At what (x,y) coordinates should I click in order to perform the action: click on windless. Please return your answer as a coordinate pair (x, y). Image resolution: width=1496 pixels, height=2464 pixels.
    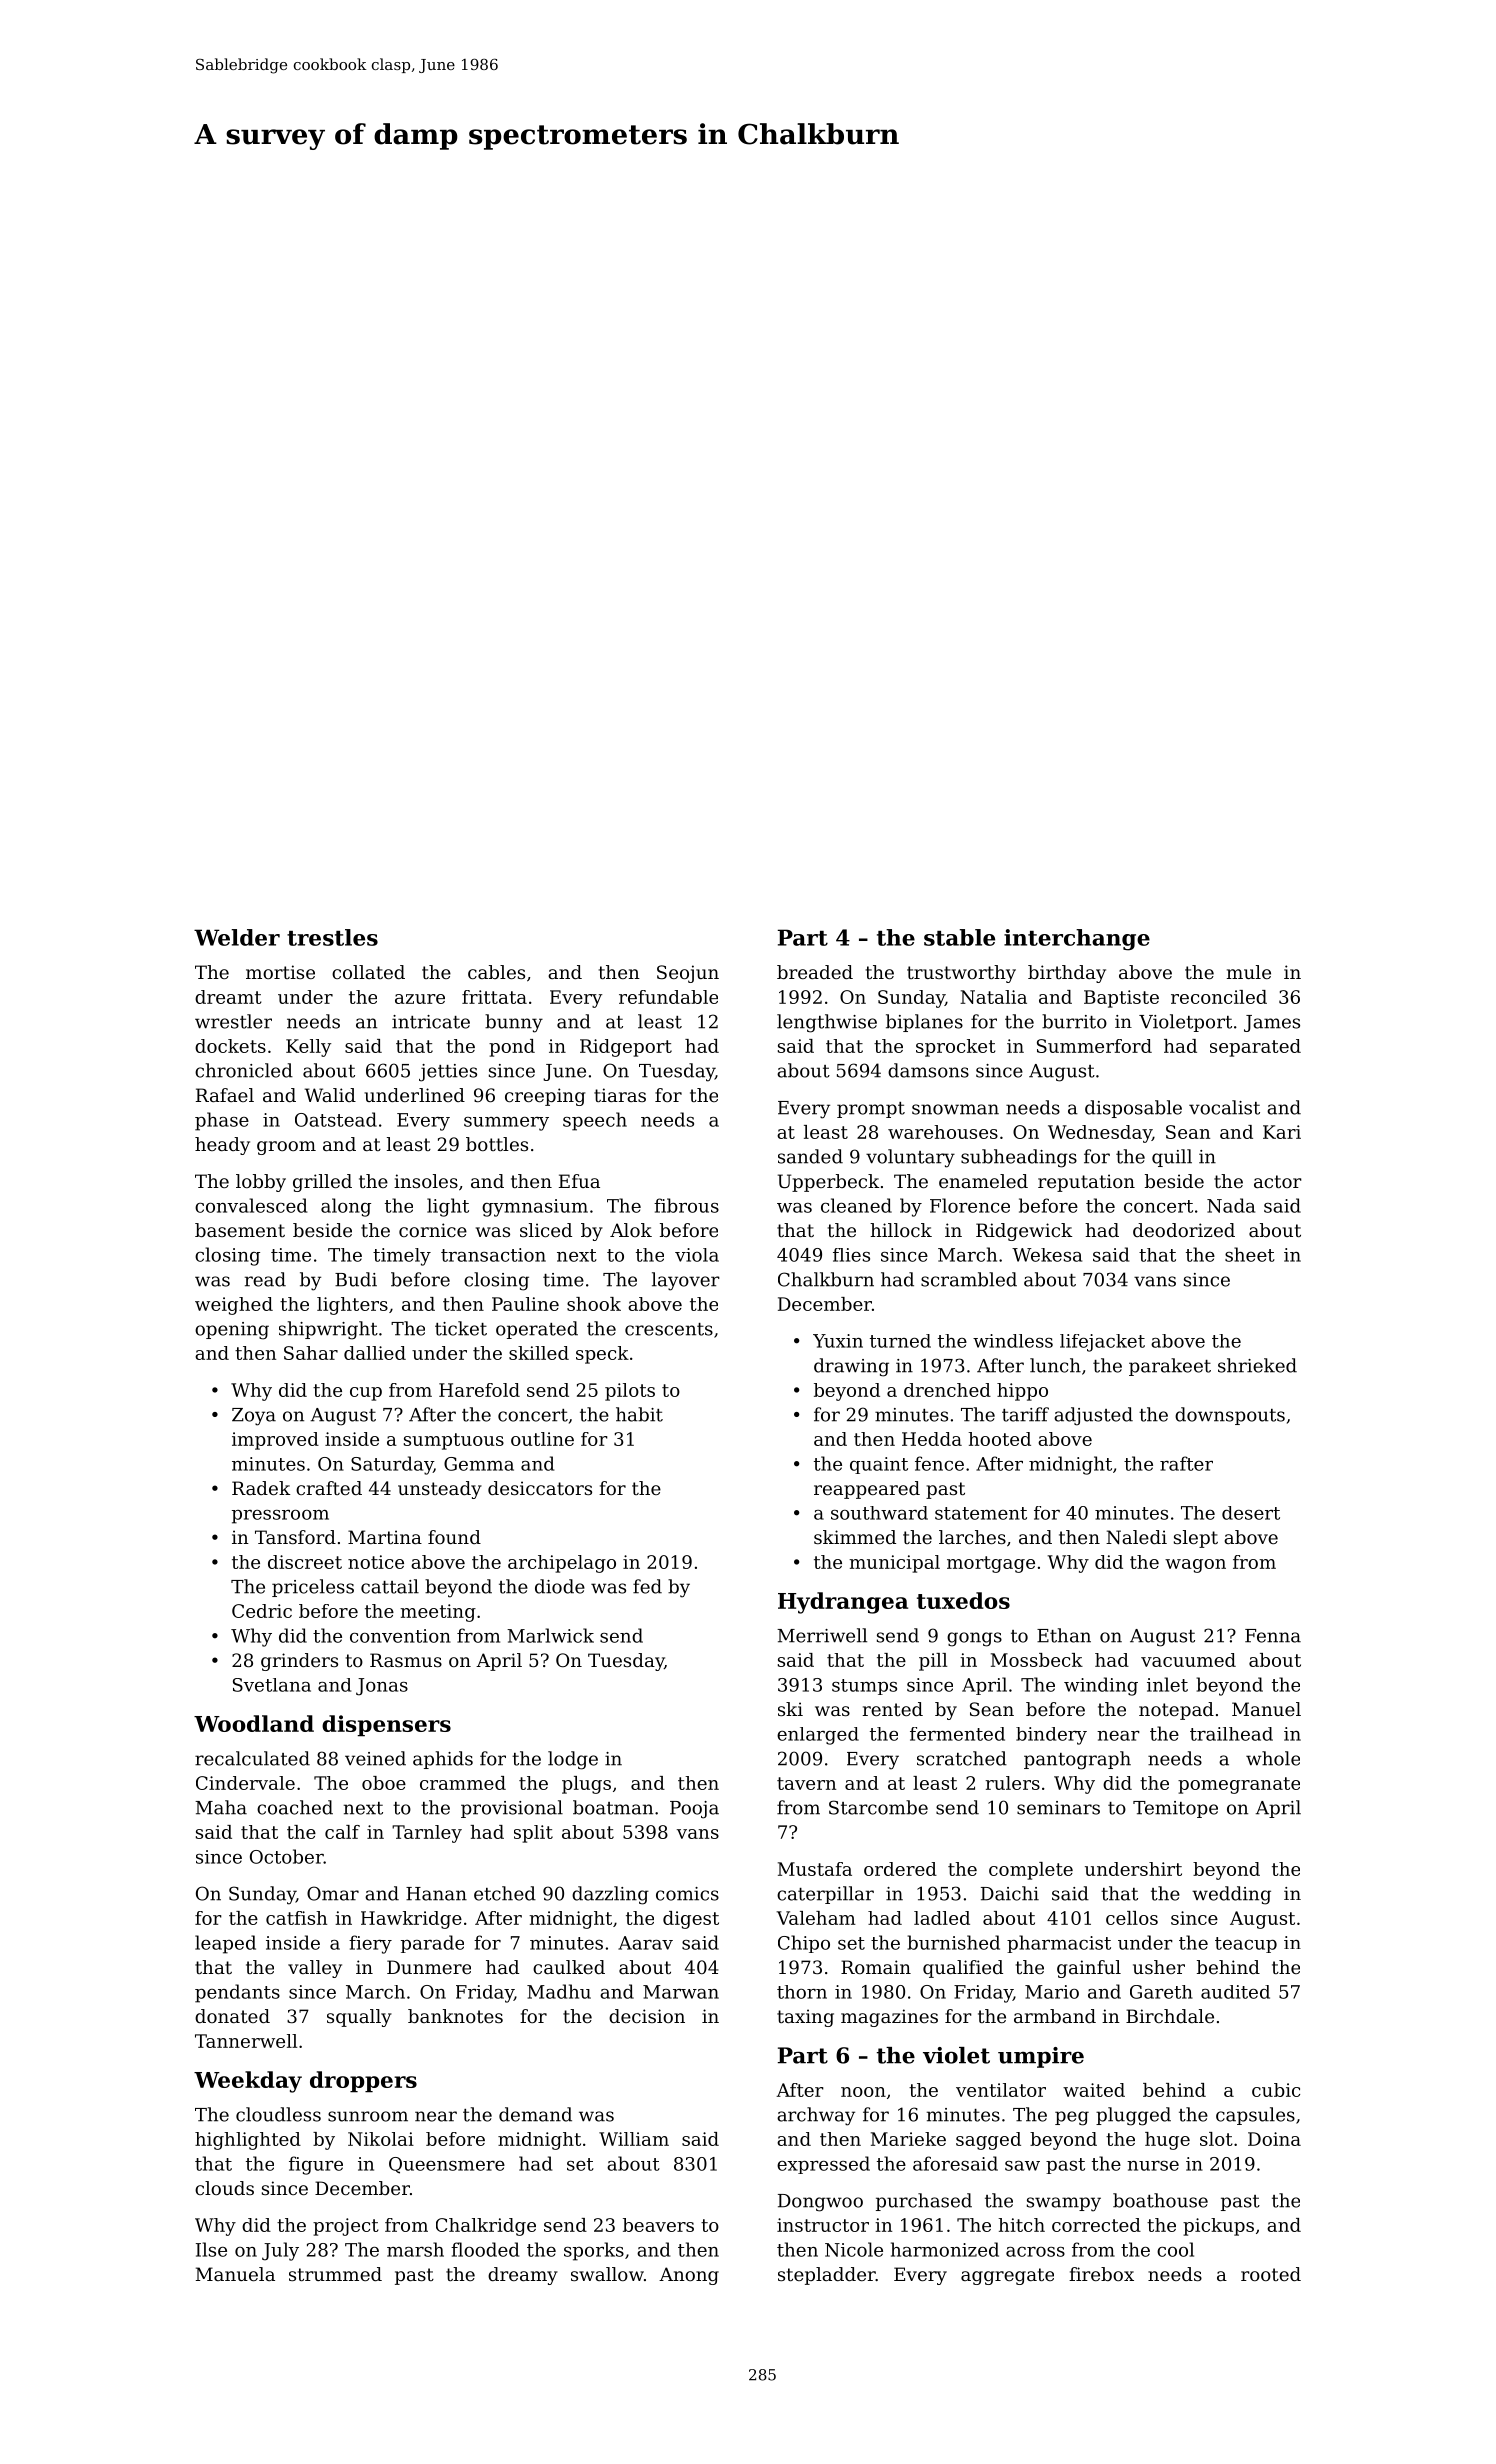
    Looking at the image, I should click on (1013, 1341).
